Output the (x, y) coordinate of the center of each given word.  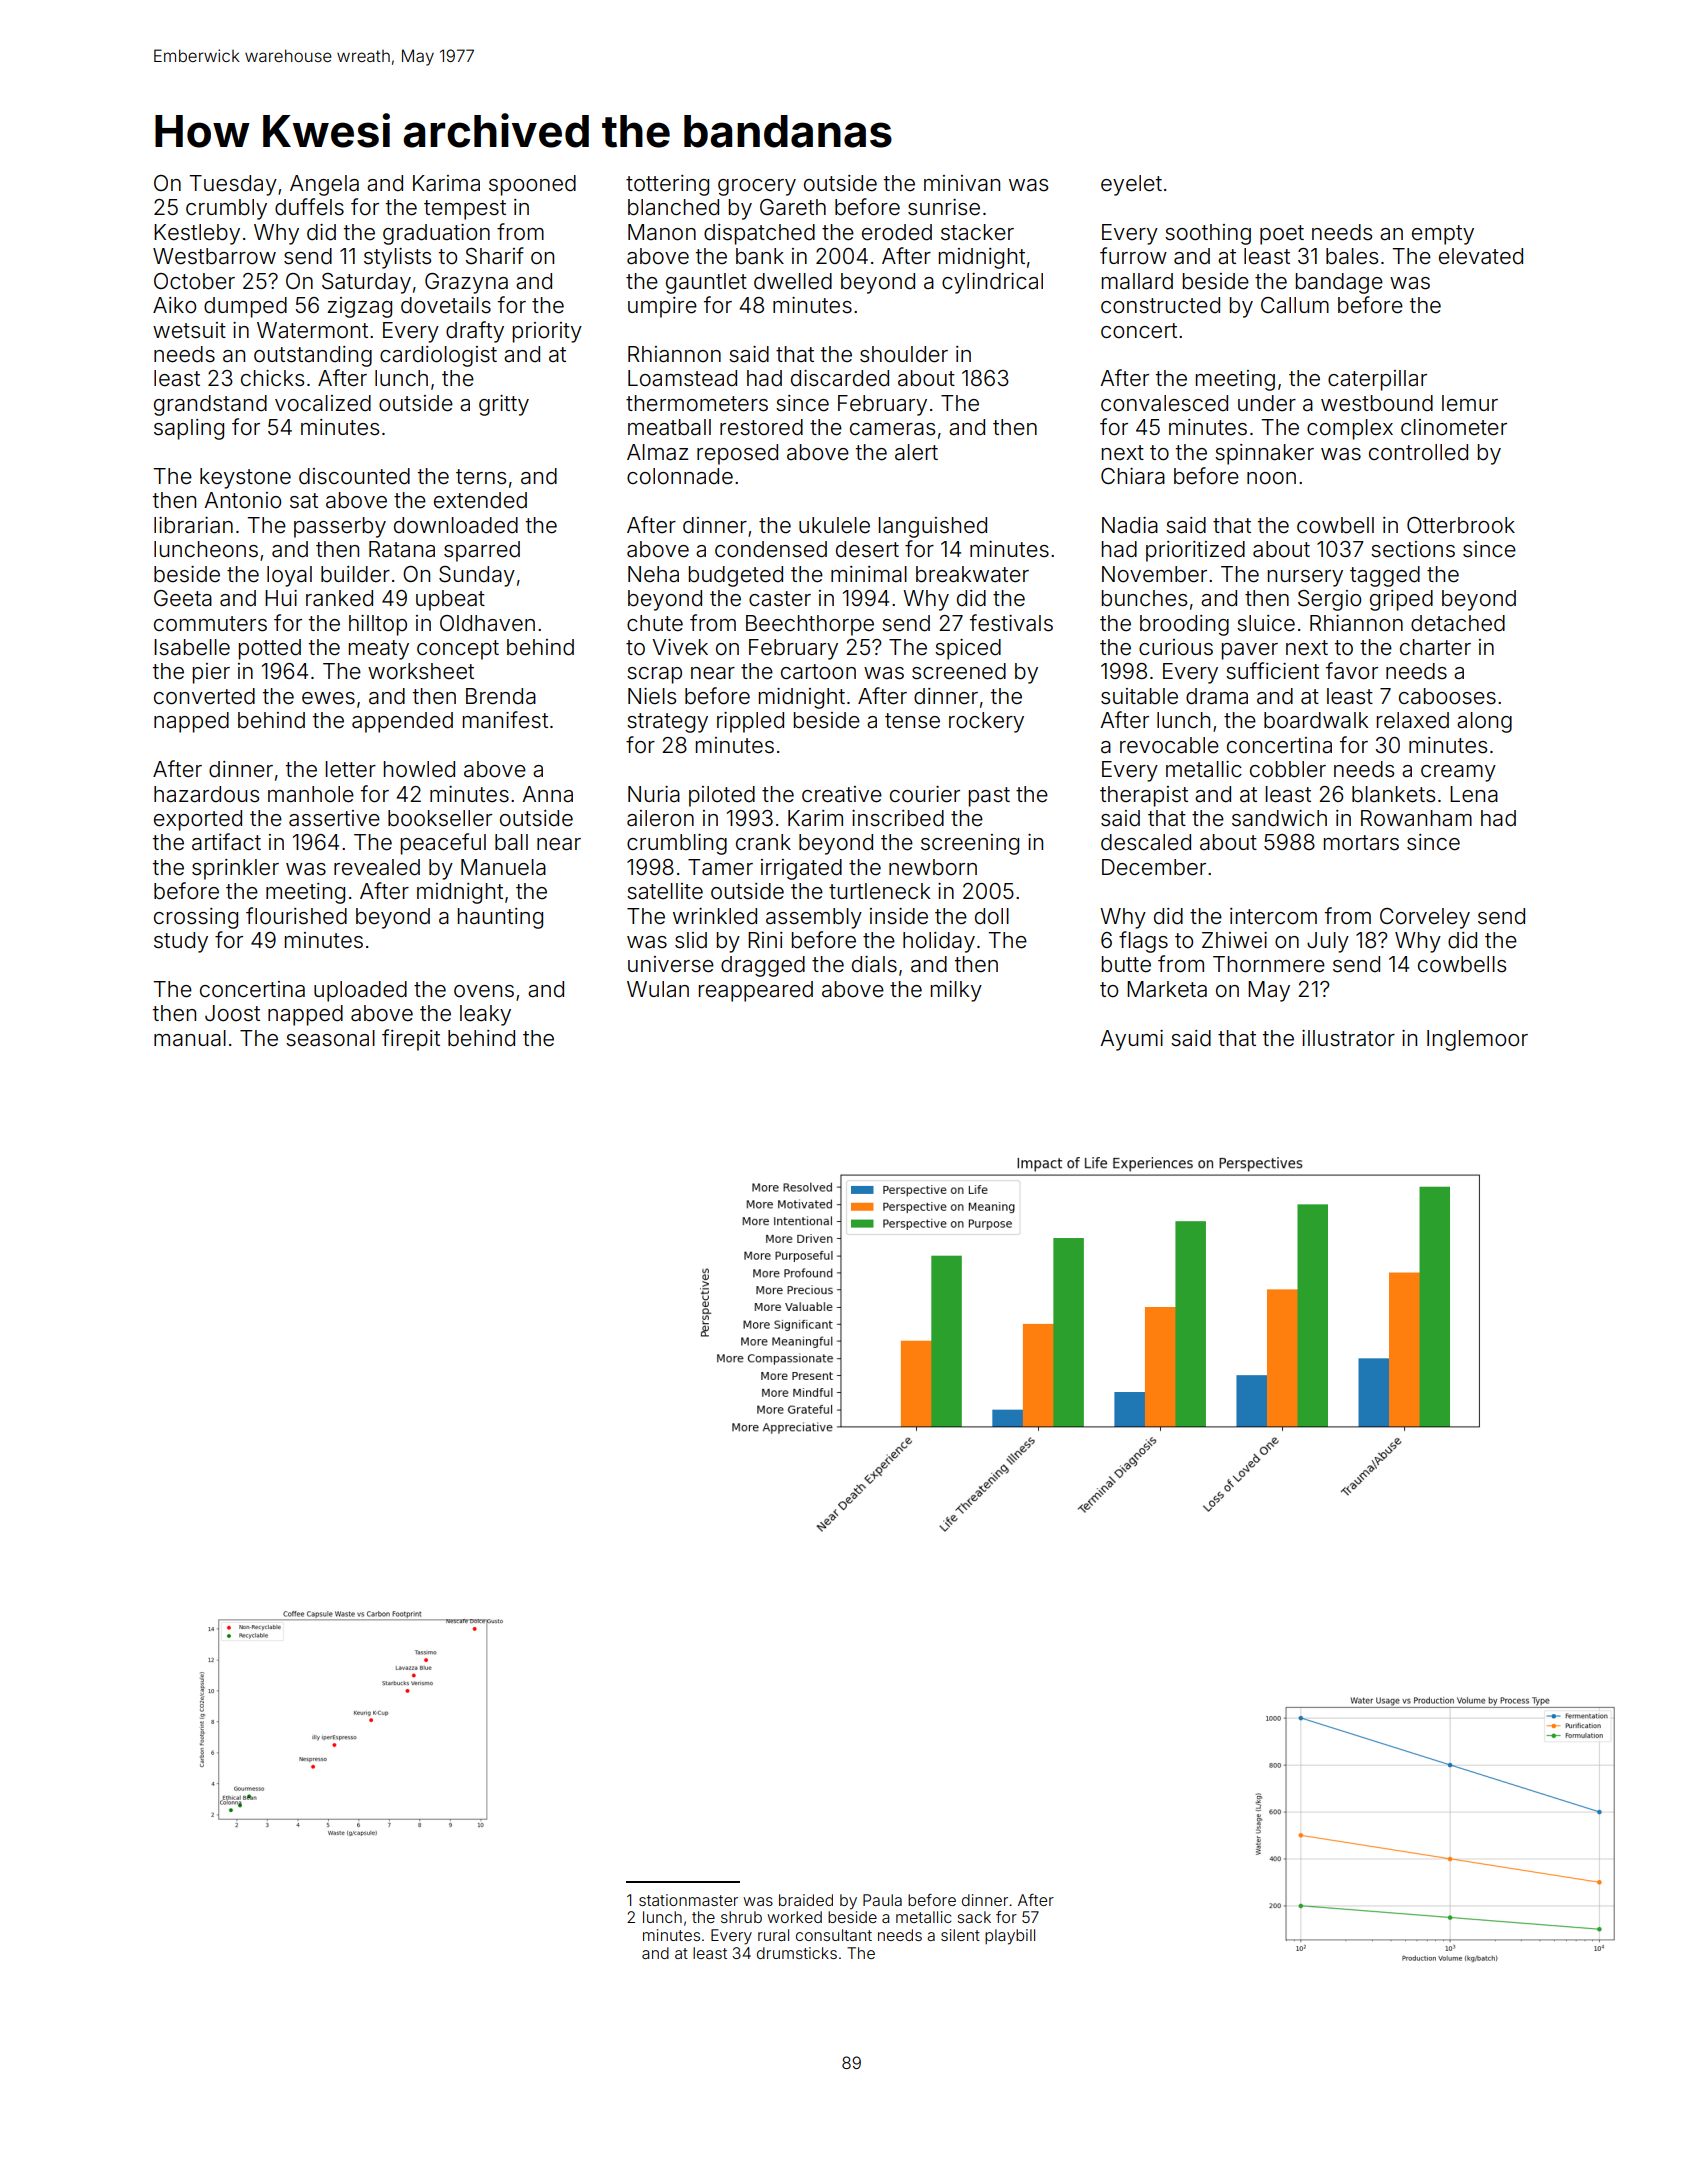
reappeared (756, 991)
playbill (1010, 1937)
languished (933, 527)
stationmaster (688, 1900)
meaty (379, 650)
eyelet (1131, 185)
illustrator (1348, 1038)
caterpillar (1377, 380)
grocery (757, 187)
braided (806, 1900)
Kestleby (197, 234)
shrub (741, 1917)
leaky (485, 1015)
